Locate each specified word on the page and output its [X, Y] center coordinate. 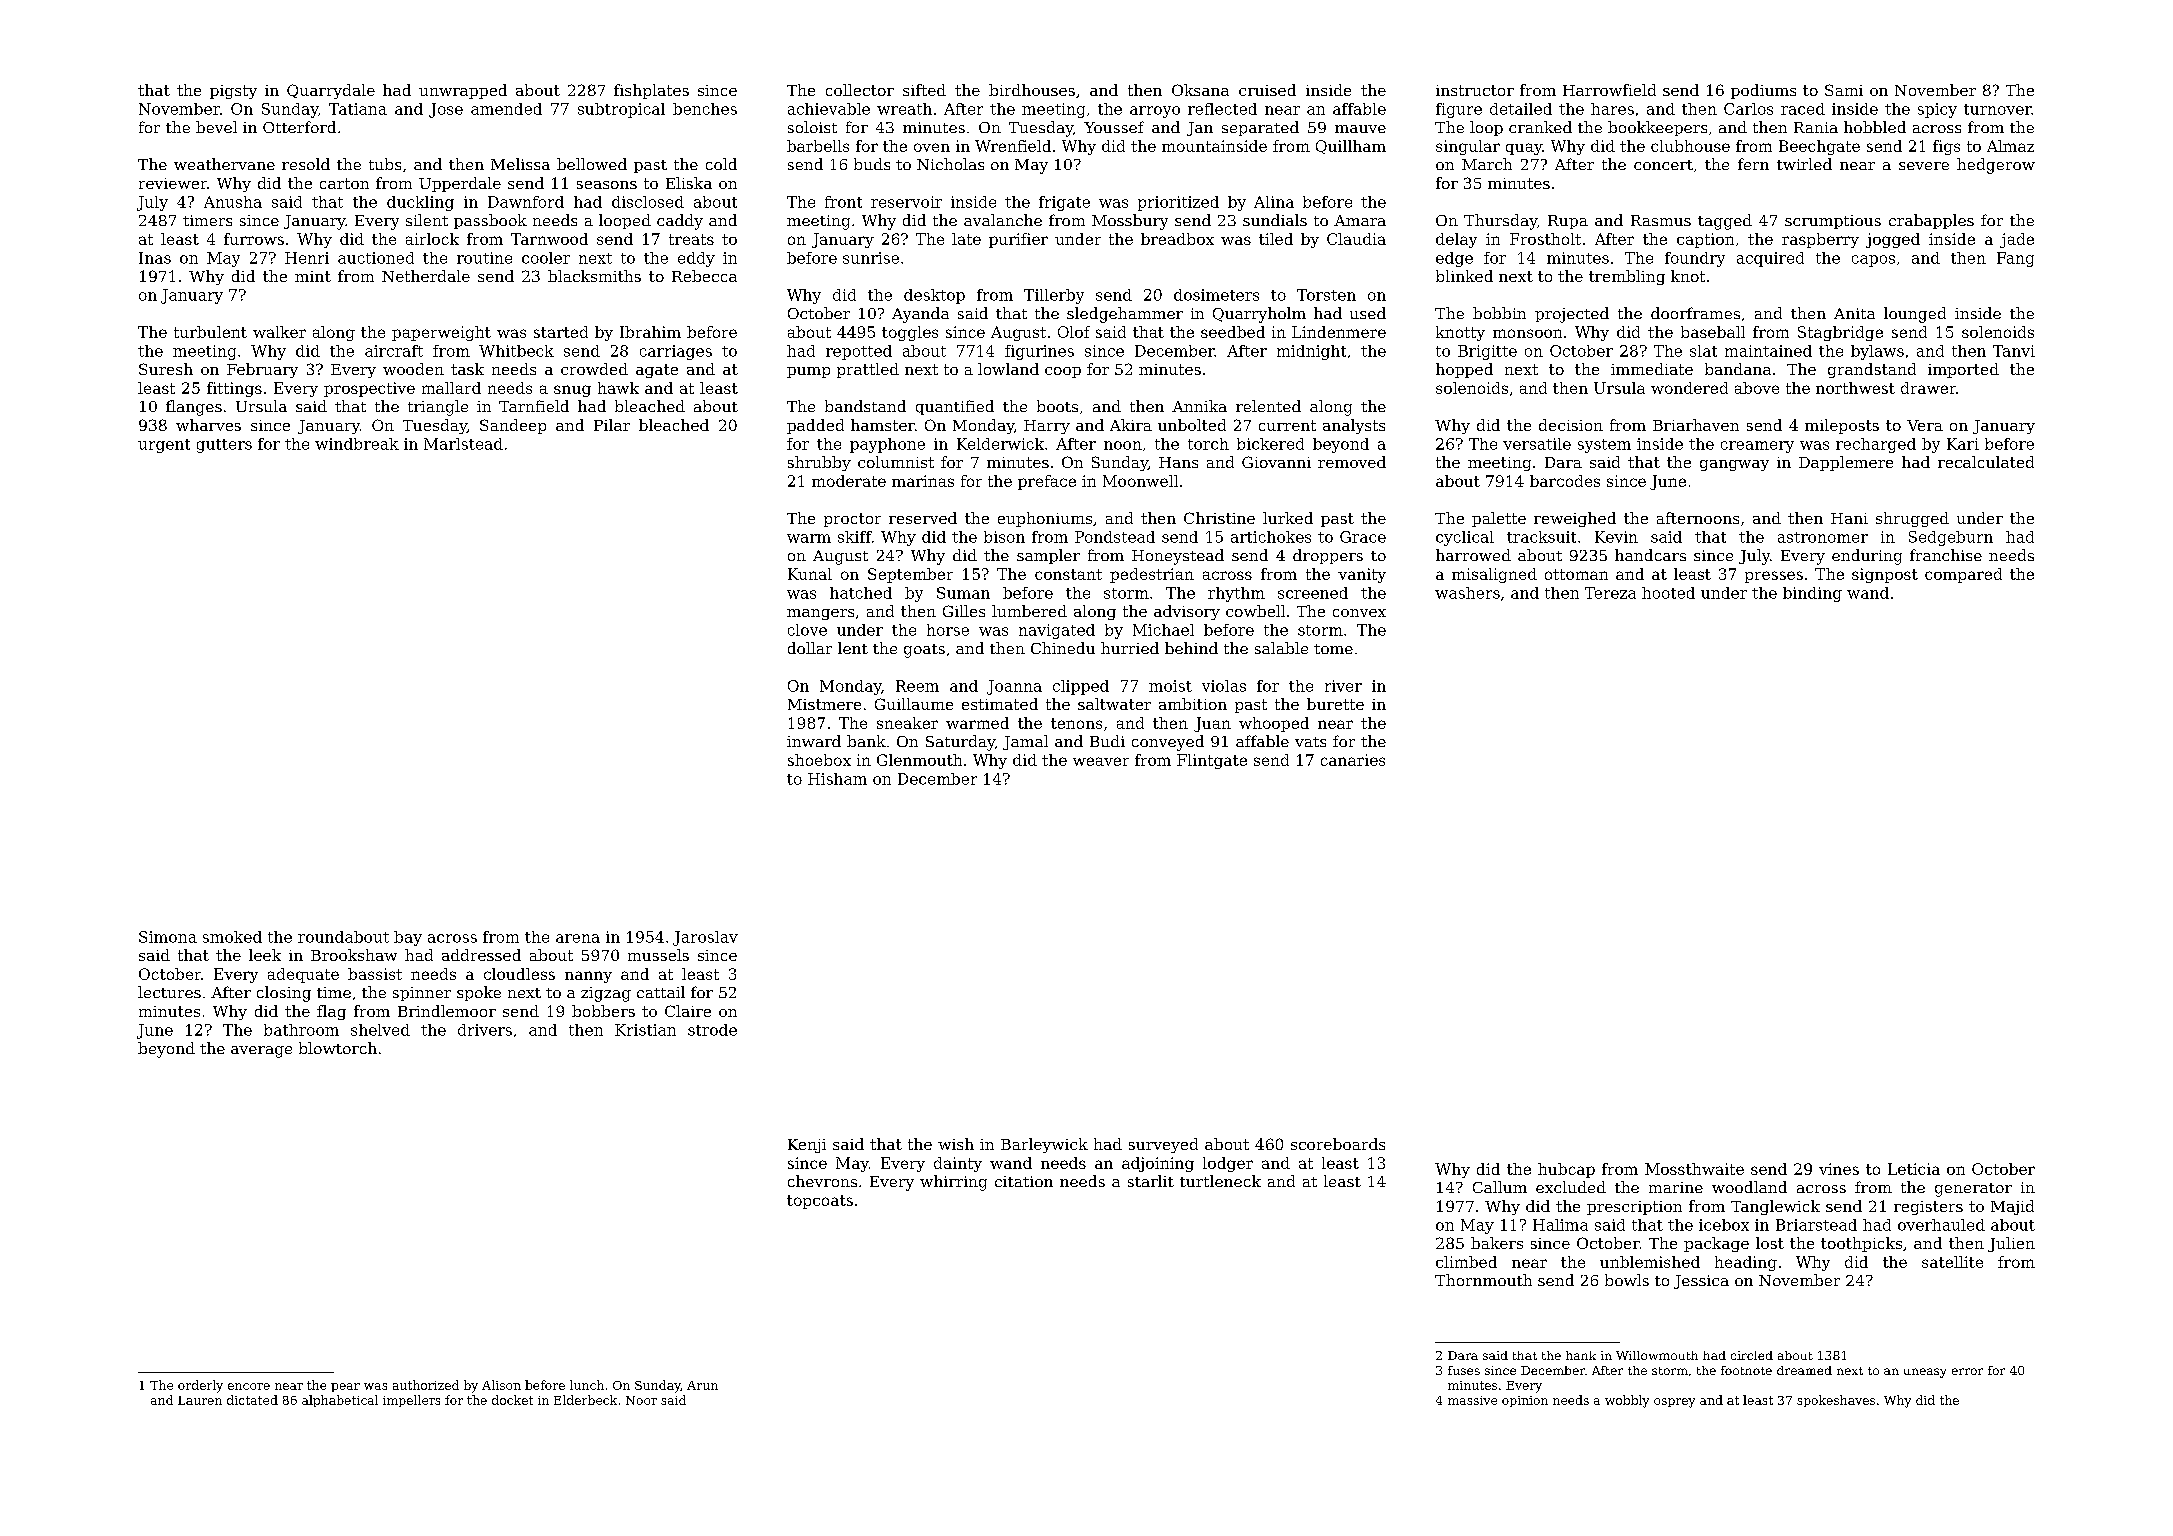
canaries [1353, 760]
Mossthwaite [1694, 1169]
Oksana [1200, 90]
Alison [501, 1385]
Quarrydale [331, 91]
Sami [1844, 90]
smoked [232, 937]
